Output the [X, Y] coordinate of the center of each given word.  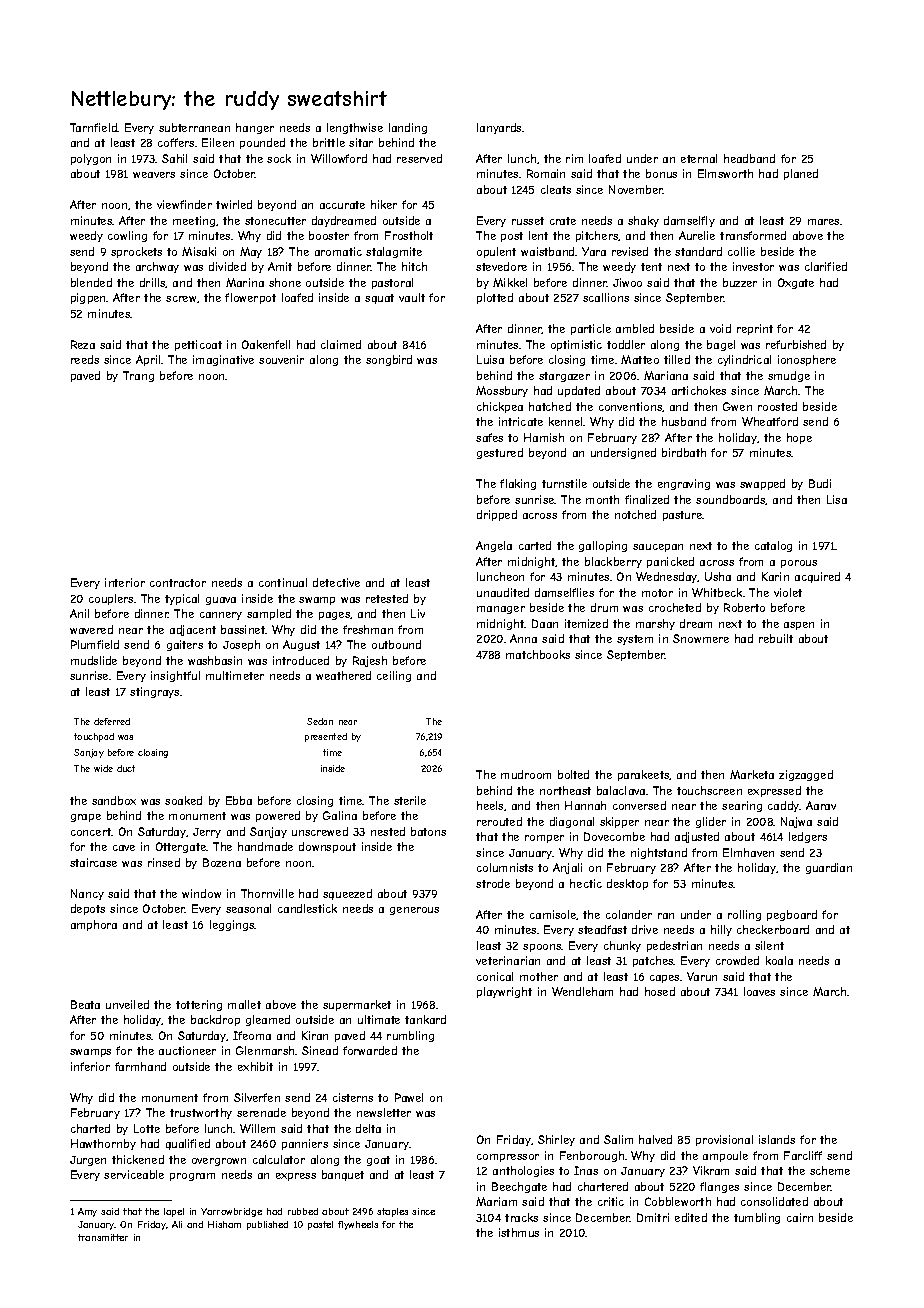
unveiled [127, 1004]
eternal [699, 158]
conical [495, 976]
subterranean [194, 127]
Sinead [320, 1050]
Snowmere [701, 638]
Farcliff [803, 1155]
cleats [556, 189]
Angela [494, 546]
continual [283, 582]
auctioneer [187, 1050]
